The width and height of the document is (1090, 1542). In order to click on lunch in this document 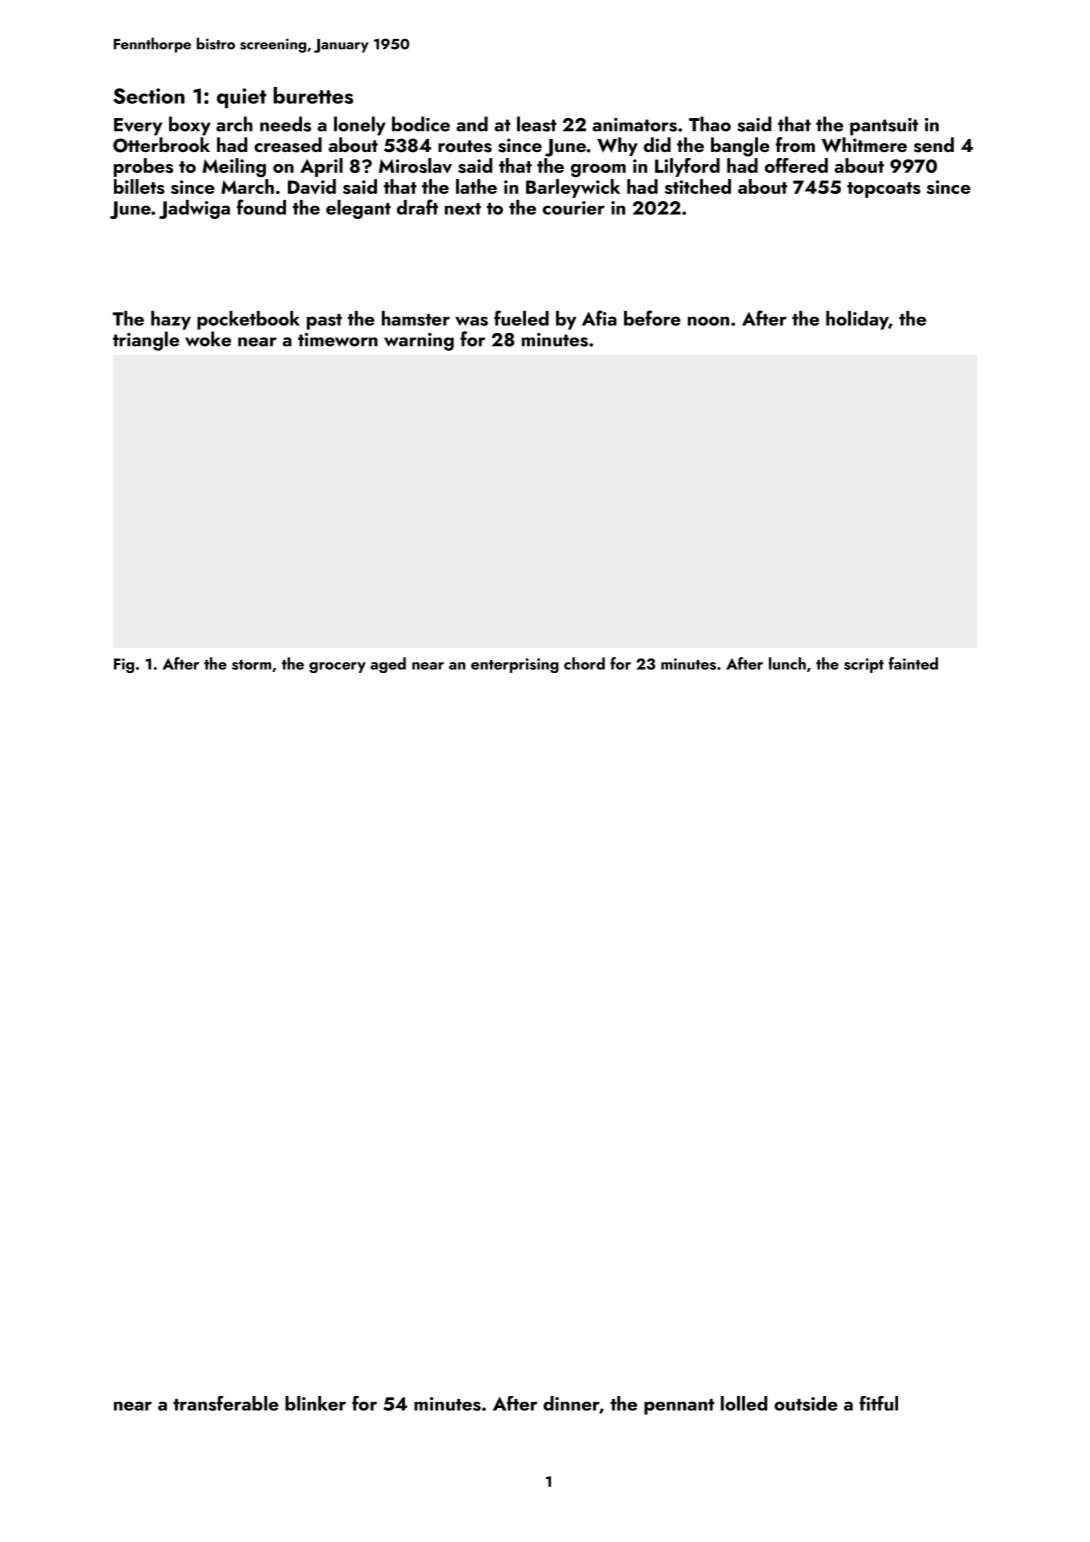, I will do `click(787, 663)`.
